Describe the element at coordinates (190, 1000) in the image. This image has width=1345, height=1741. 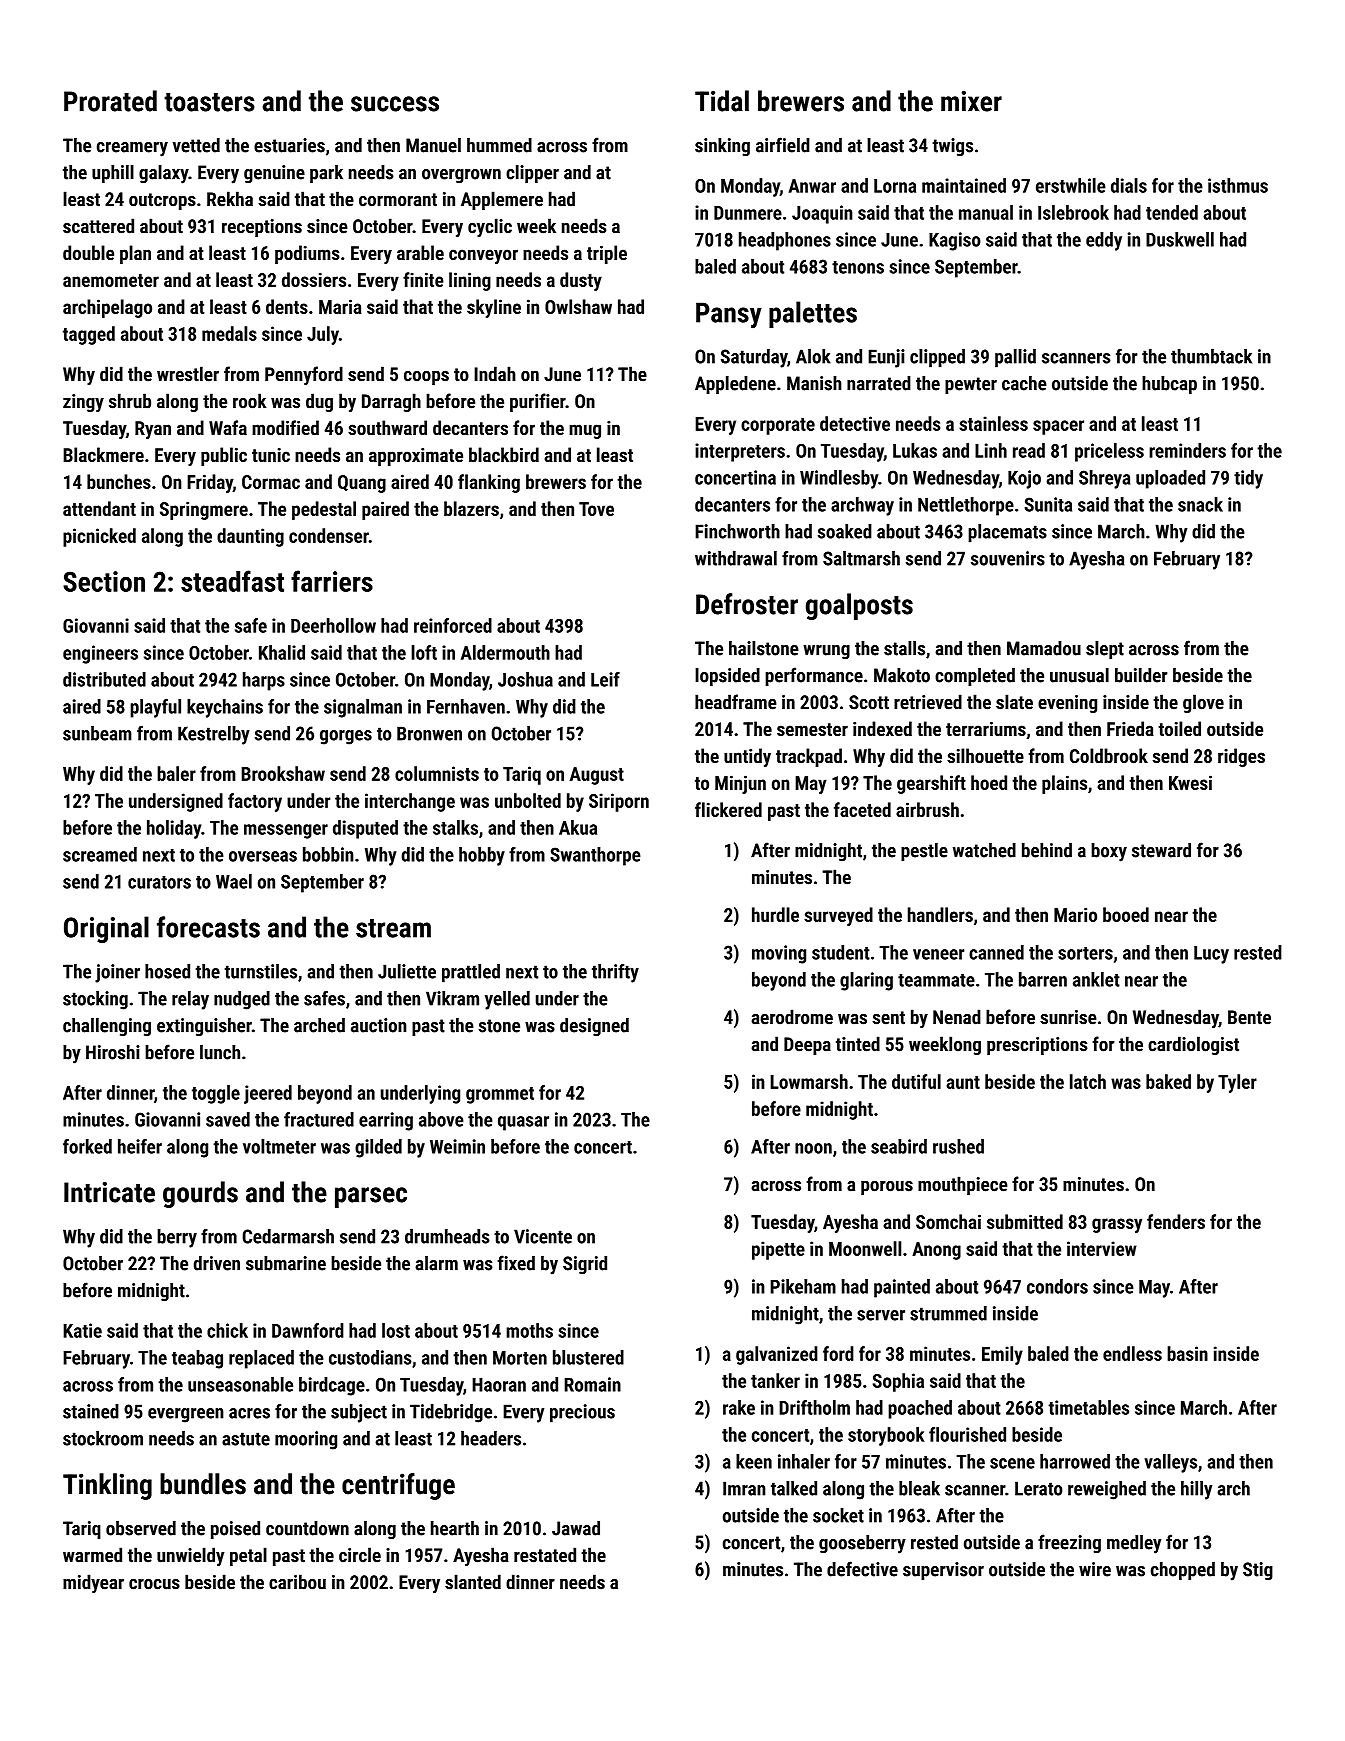
I see `relay` at that location.
